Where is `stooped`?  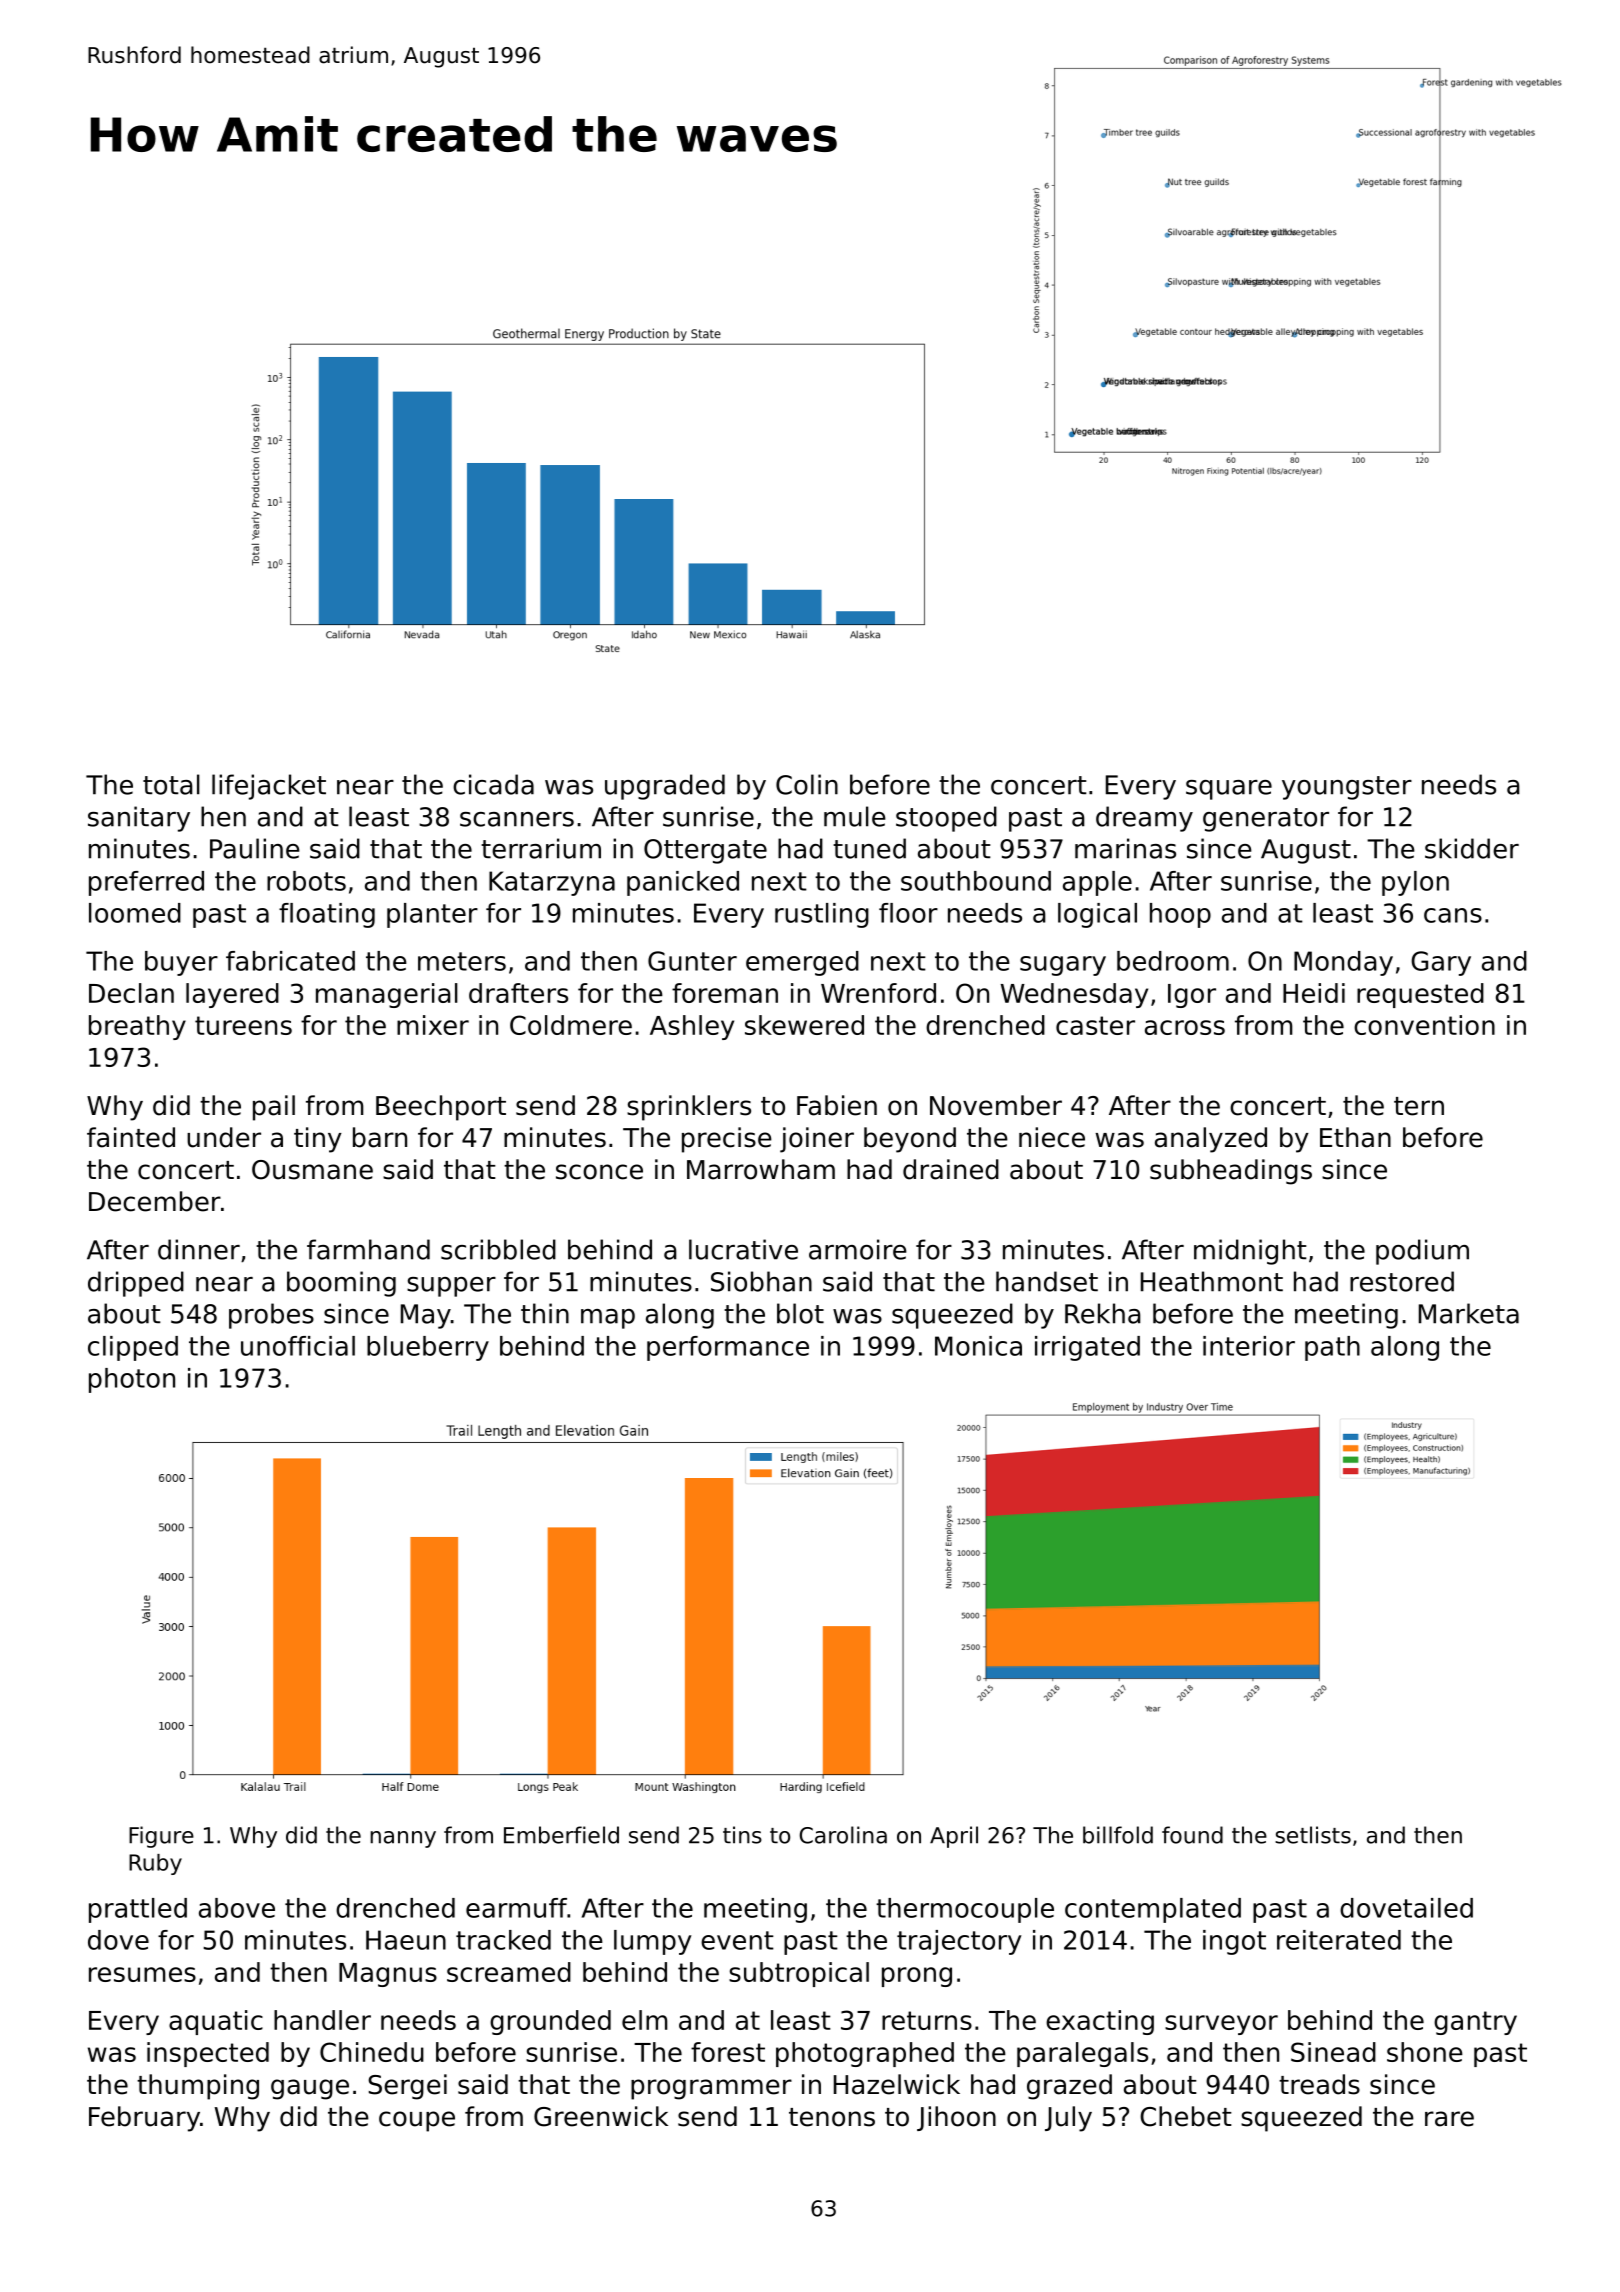
stooped is located at coordinates (946, 819).
